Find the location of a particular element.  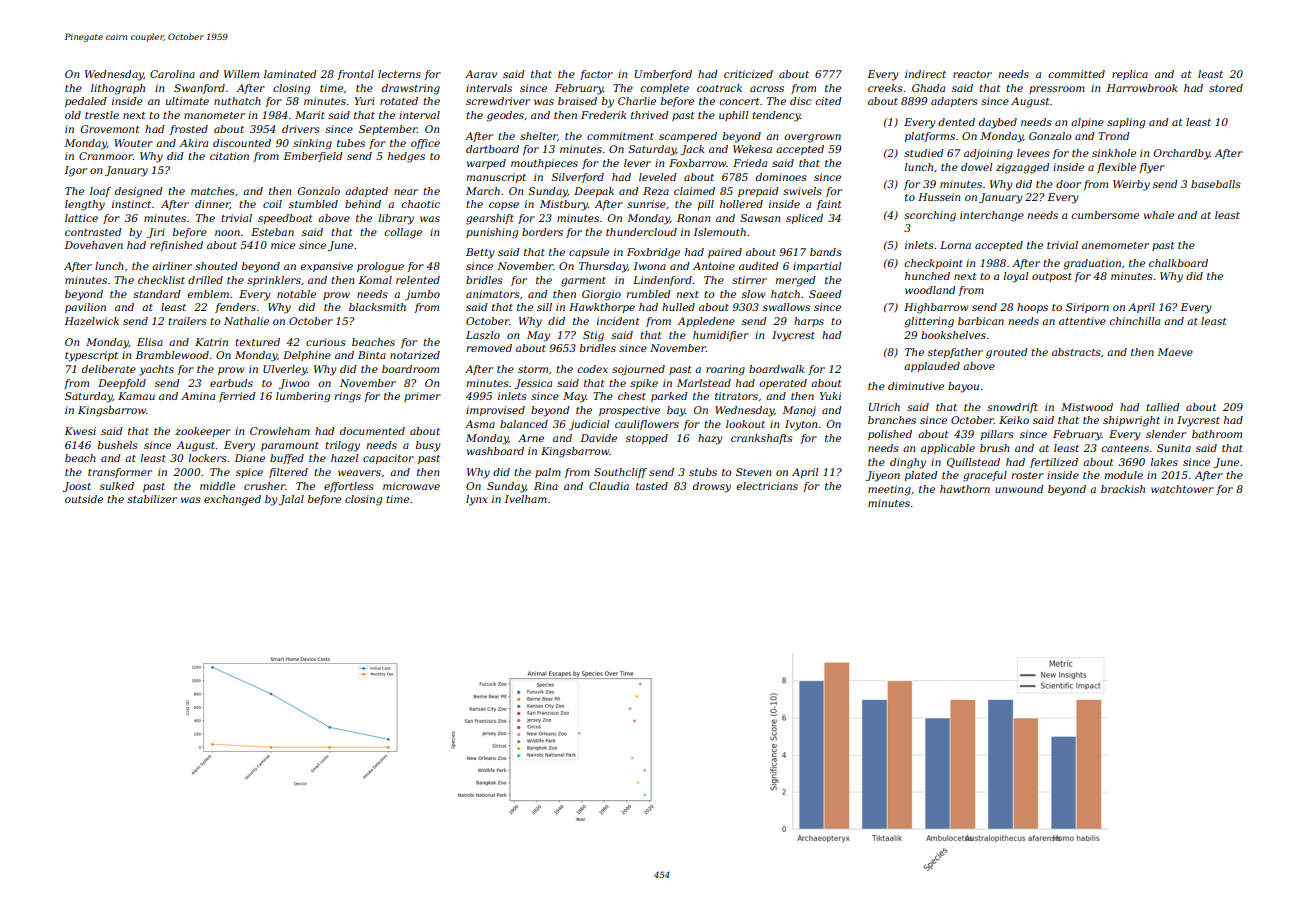

commitment is located at coordinates (620, 136).
